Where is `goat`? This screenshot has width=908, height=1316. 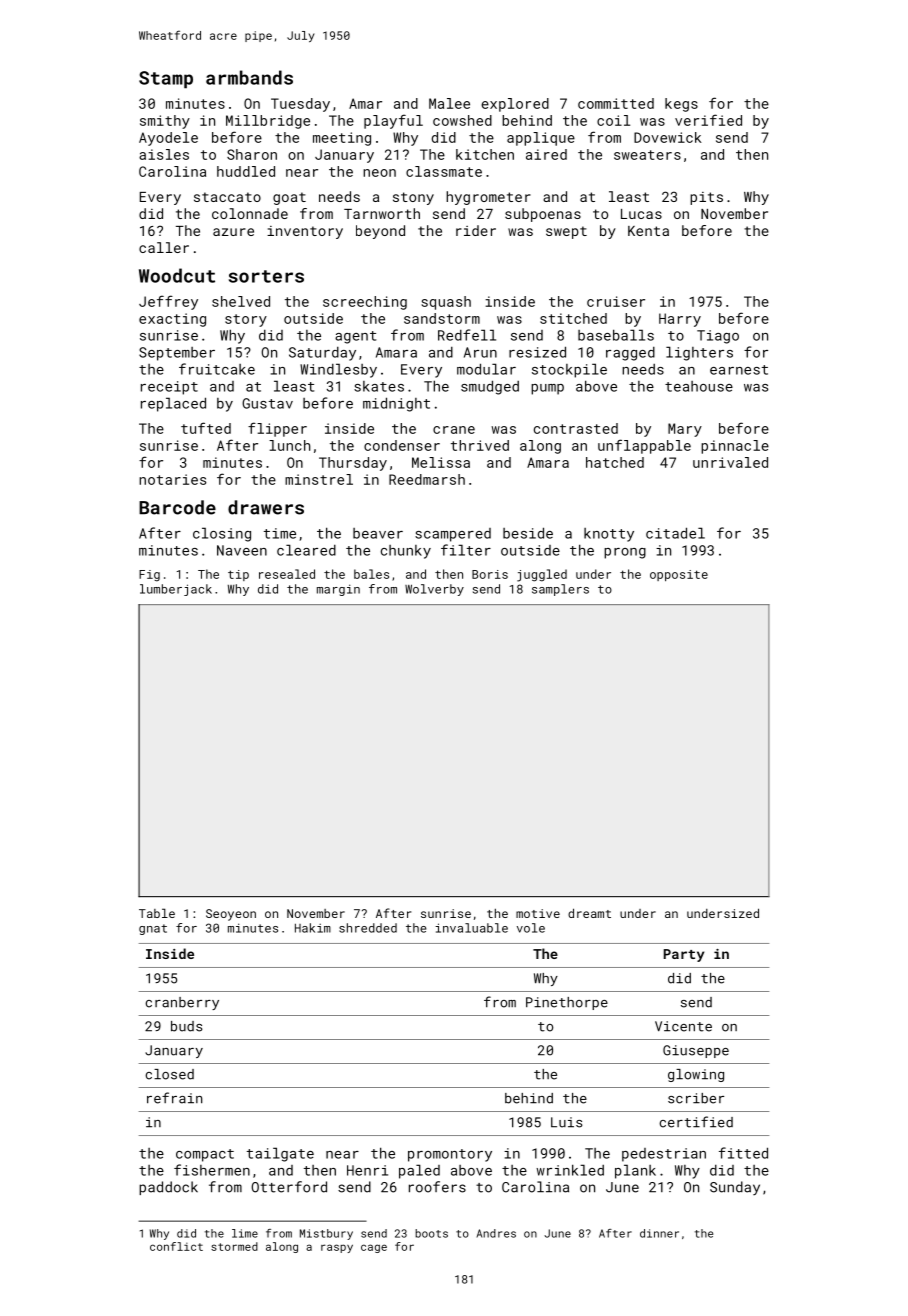
goat is located at coordinates (289, 198).
